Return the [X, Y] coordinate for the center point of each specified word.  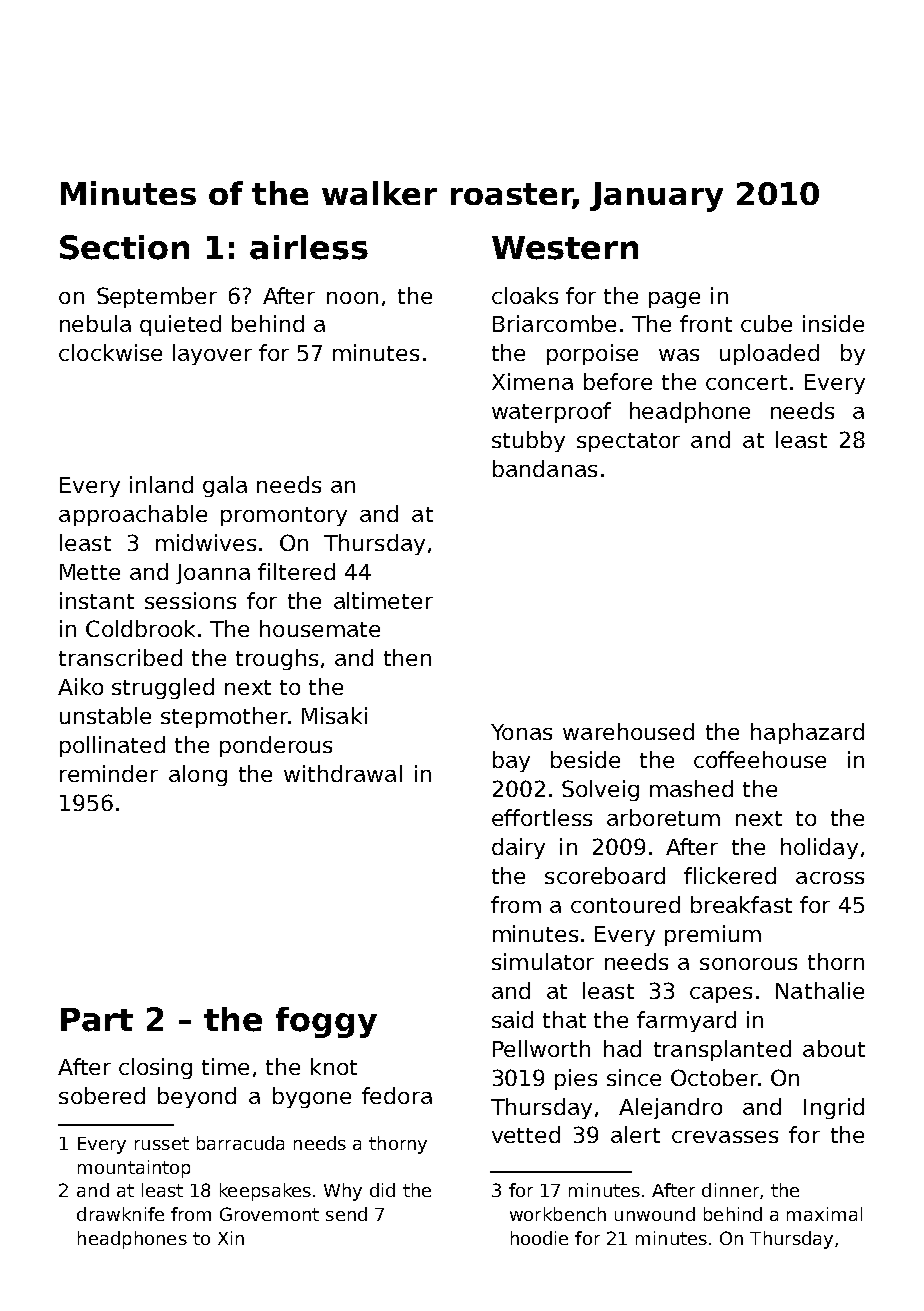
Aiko [80, 686]
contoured [625, 904]
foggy [326, 1022]
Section [124, 247]
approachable [133, 515]
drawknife [120, 1214]
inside [833, 323]
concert [746, 382]
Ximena [532, 381]
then [407, 657]
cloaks [525, 295]
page [674, 300]
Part [97, 1020]
